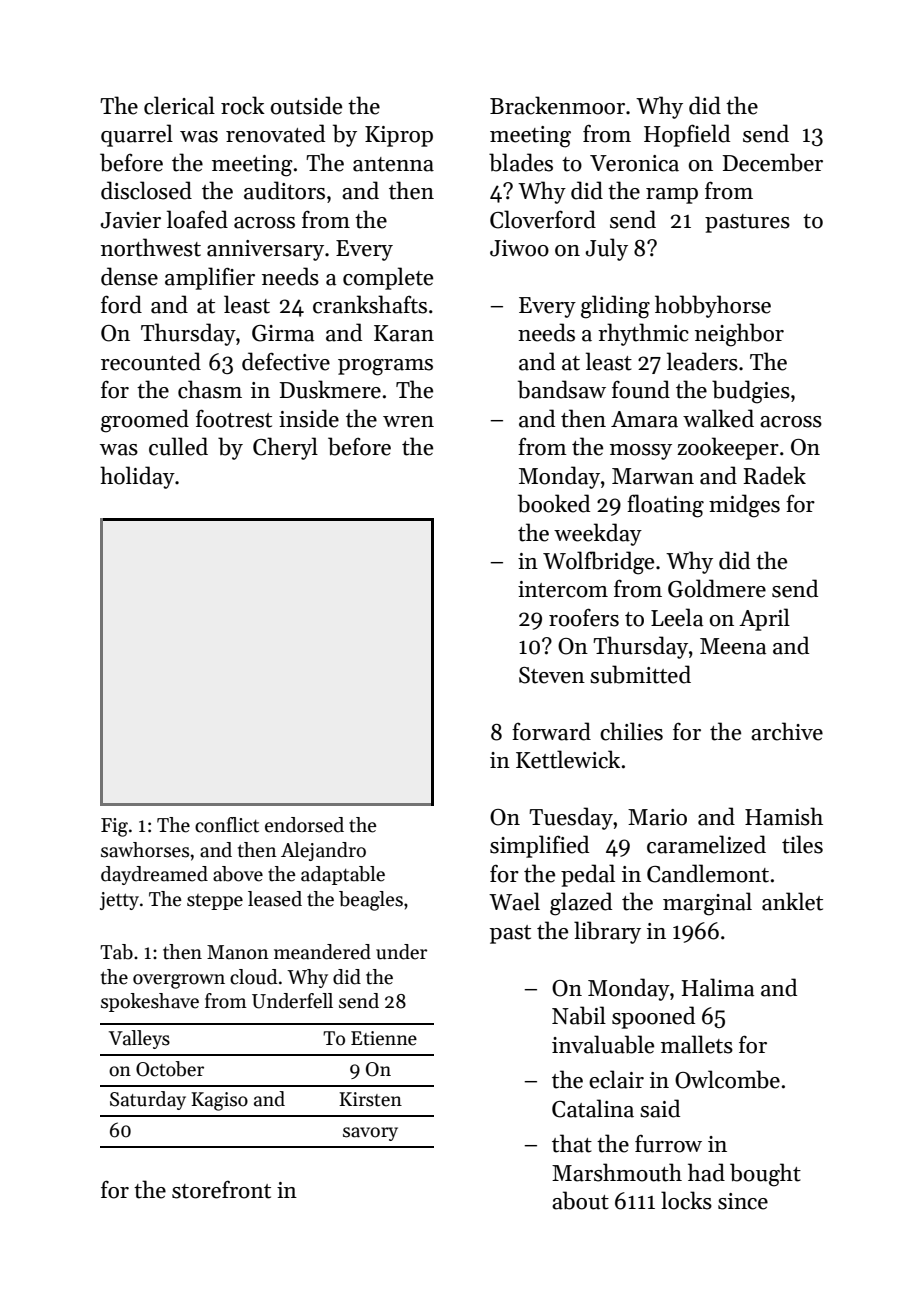 The height and width of the screenshot is (1311, 924). Describe the element at coordinates (672, 196) in the screenshot. I see `ramp` at that location.
